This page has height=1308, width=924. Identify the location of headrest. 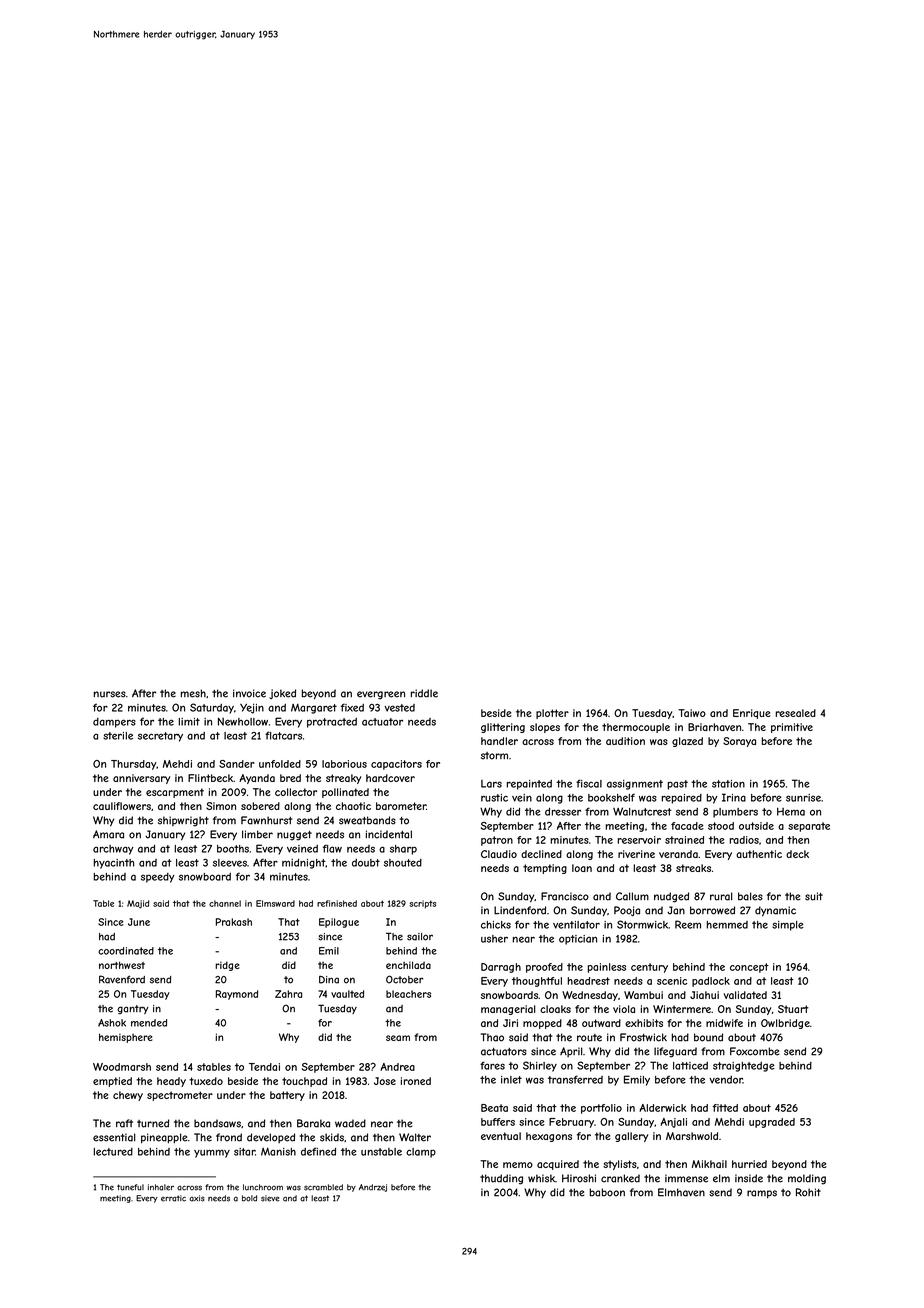
(589, 981).
